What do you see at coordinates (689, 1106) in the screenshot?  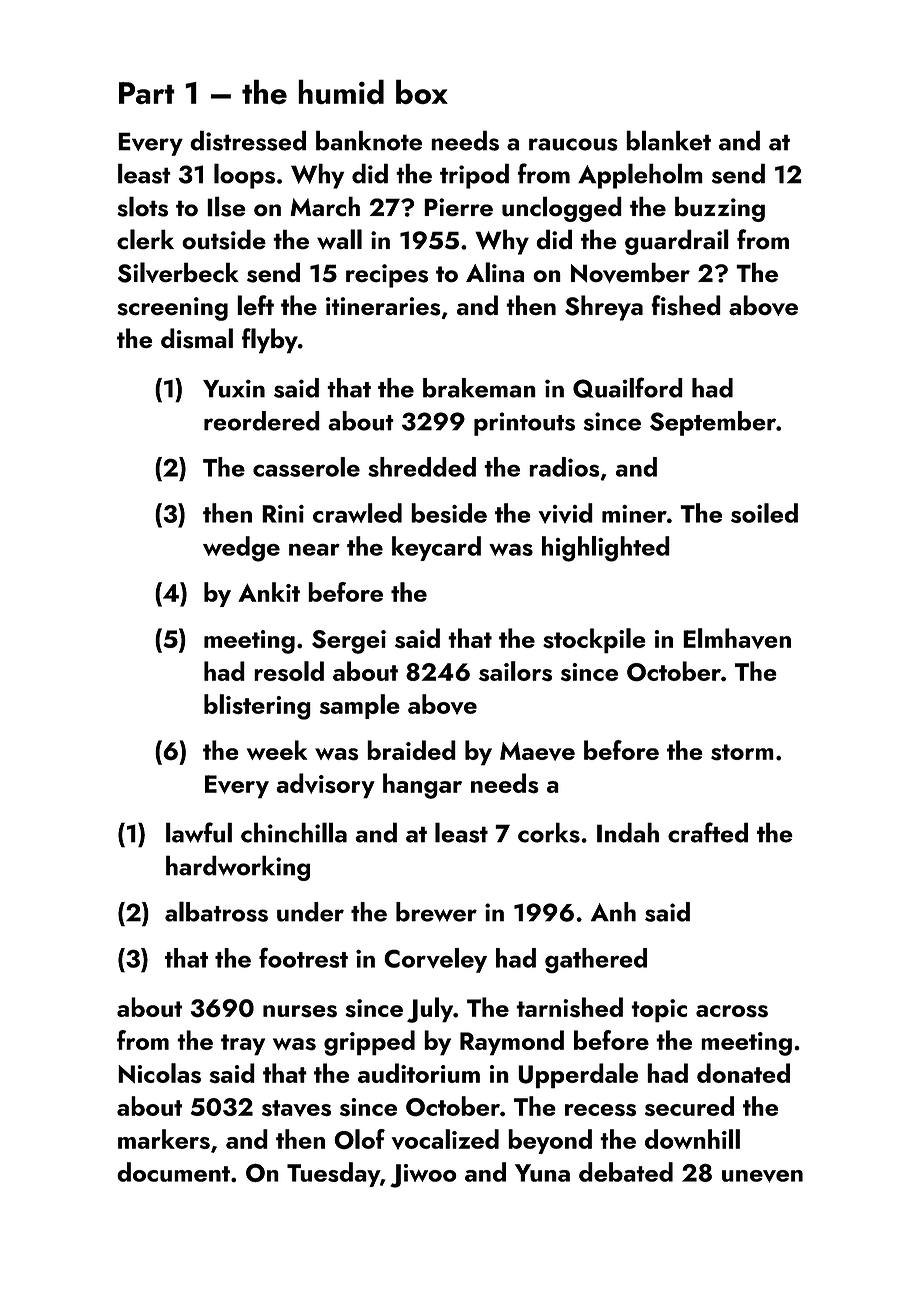 I see `secured` at bounding box center [689, 1106].
